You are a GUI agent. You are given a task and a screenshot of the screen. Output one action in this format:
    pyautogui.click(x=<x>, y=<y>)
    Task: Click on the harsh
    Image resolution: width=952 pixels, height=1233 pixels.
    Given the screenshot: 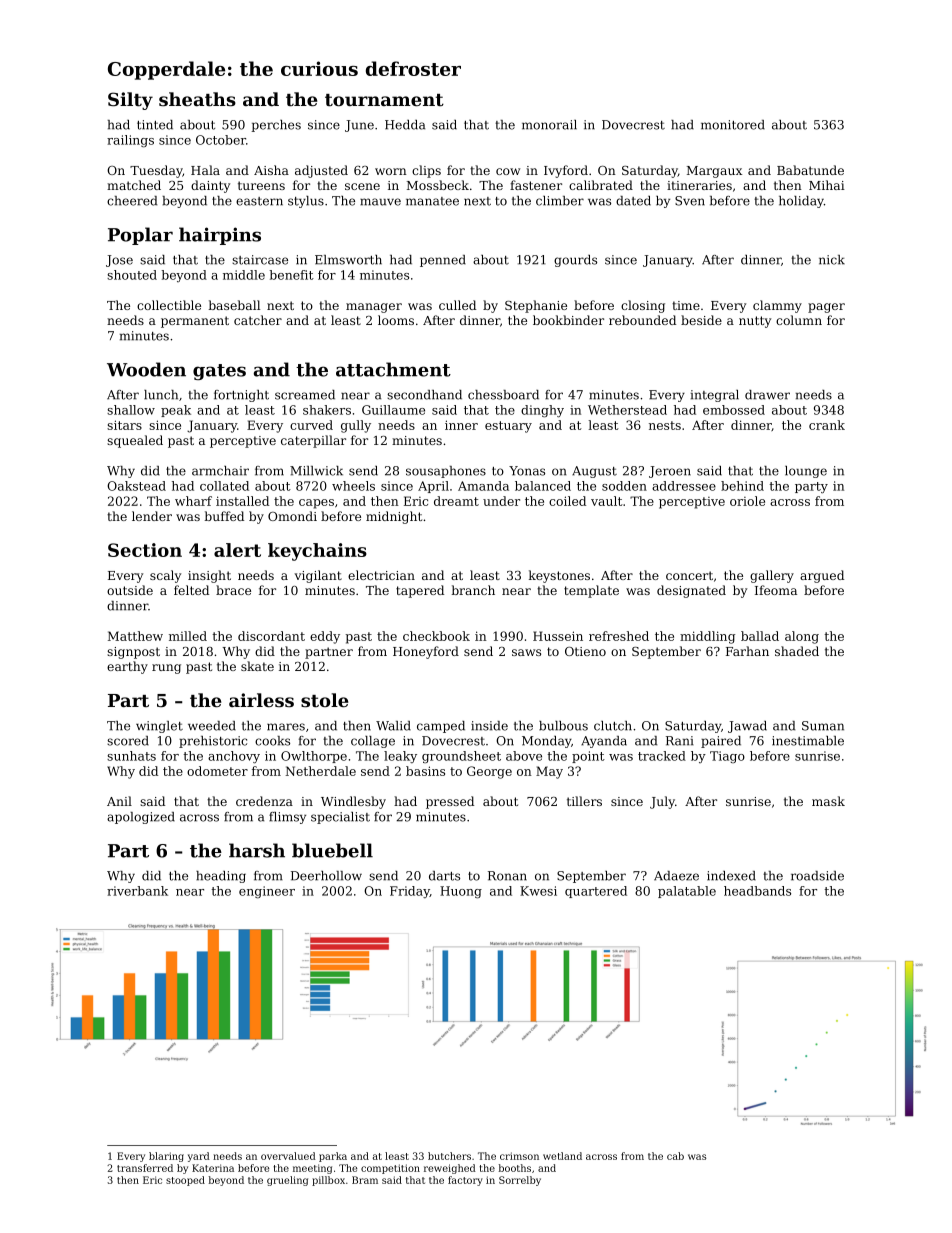 What is the action you would take?
    pyautogui.click(x=257, y=850)
